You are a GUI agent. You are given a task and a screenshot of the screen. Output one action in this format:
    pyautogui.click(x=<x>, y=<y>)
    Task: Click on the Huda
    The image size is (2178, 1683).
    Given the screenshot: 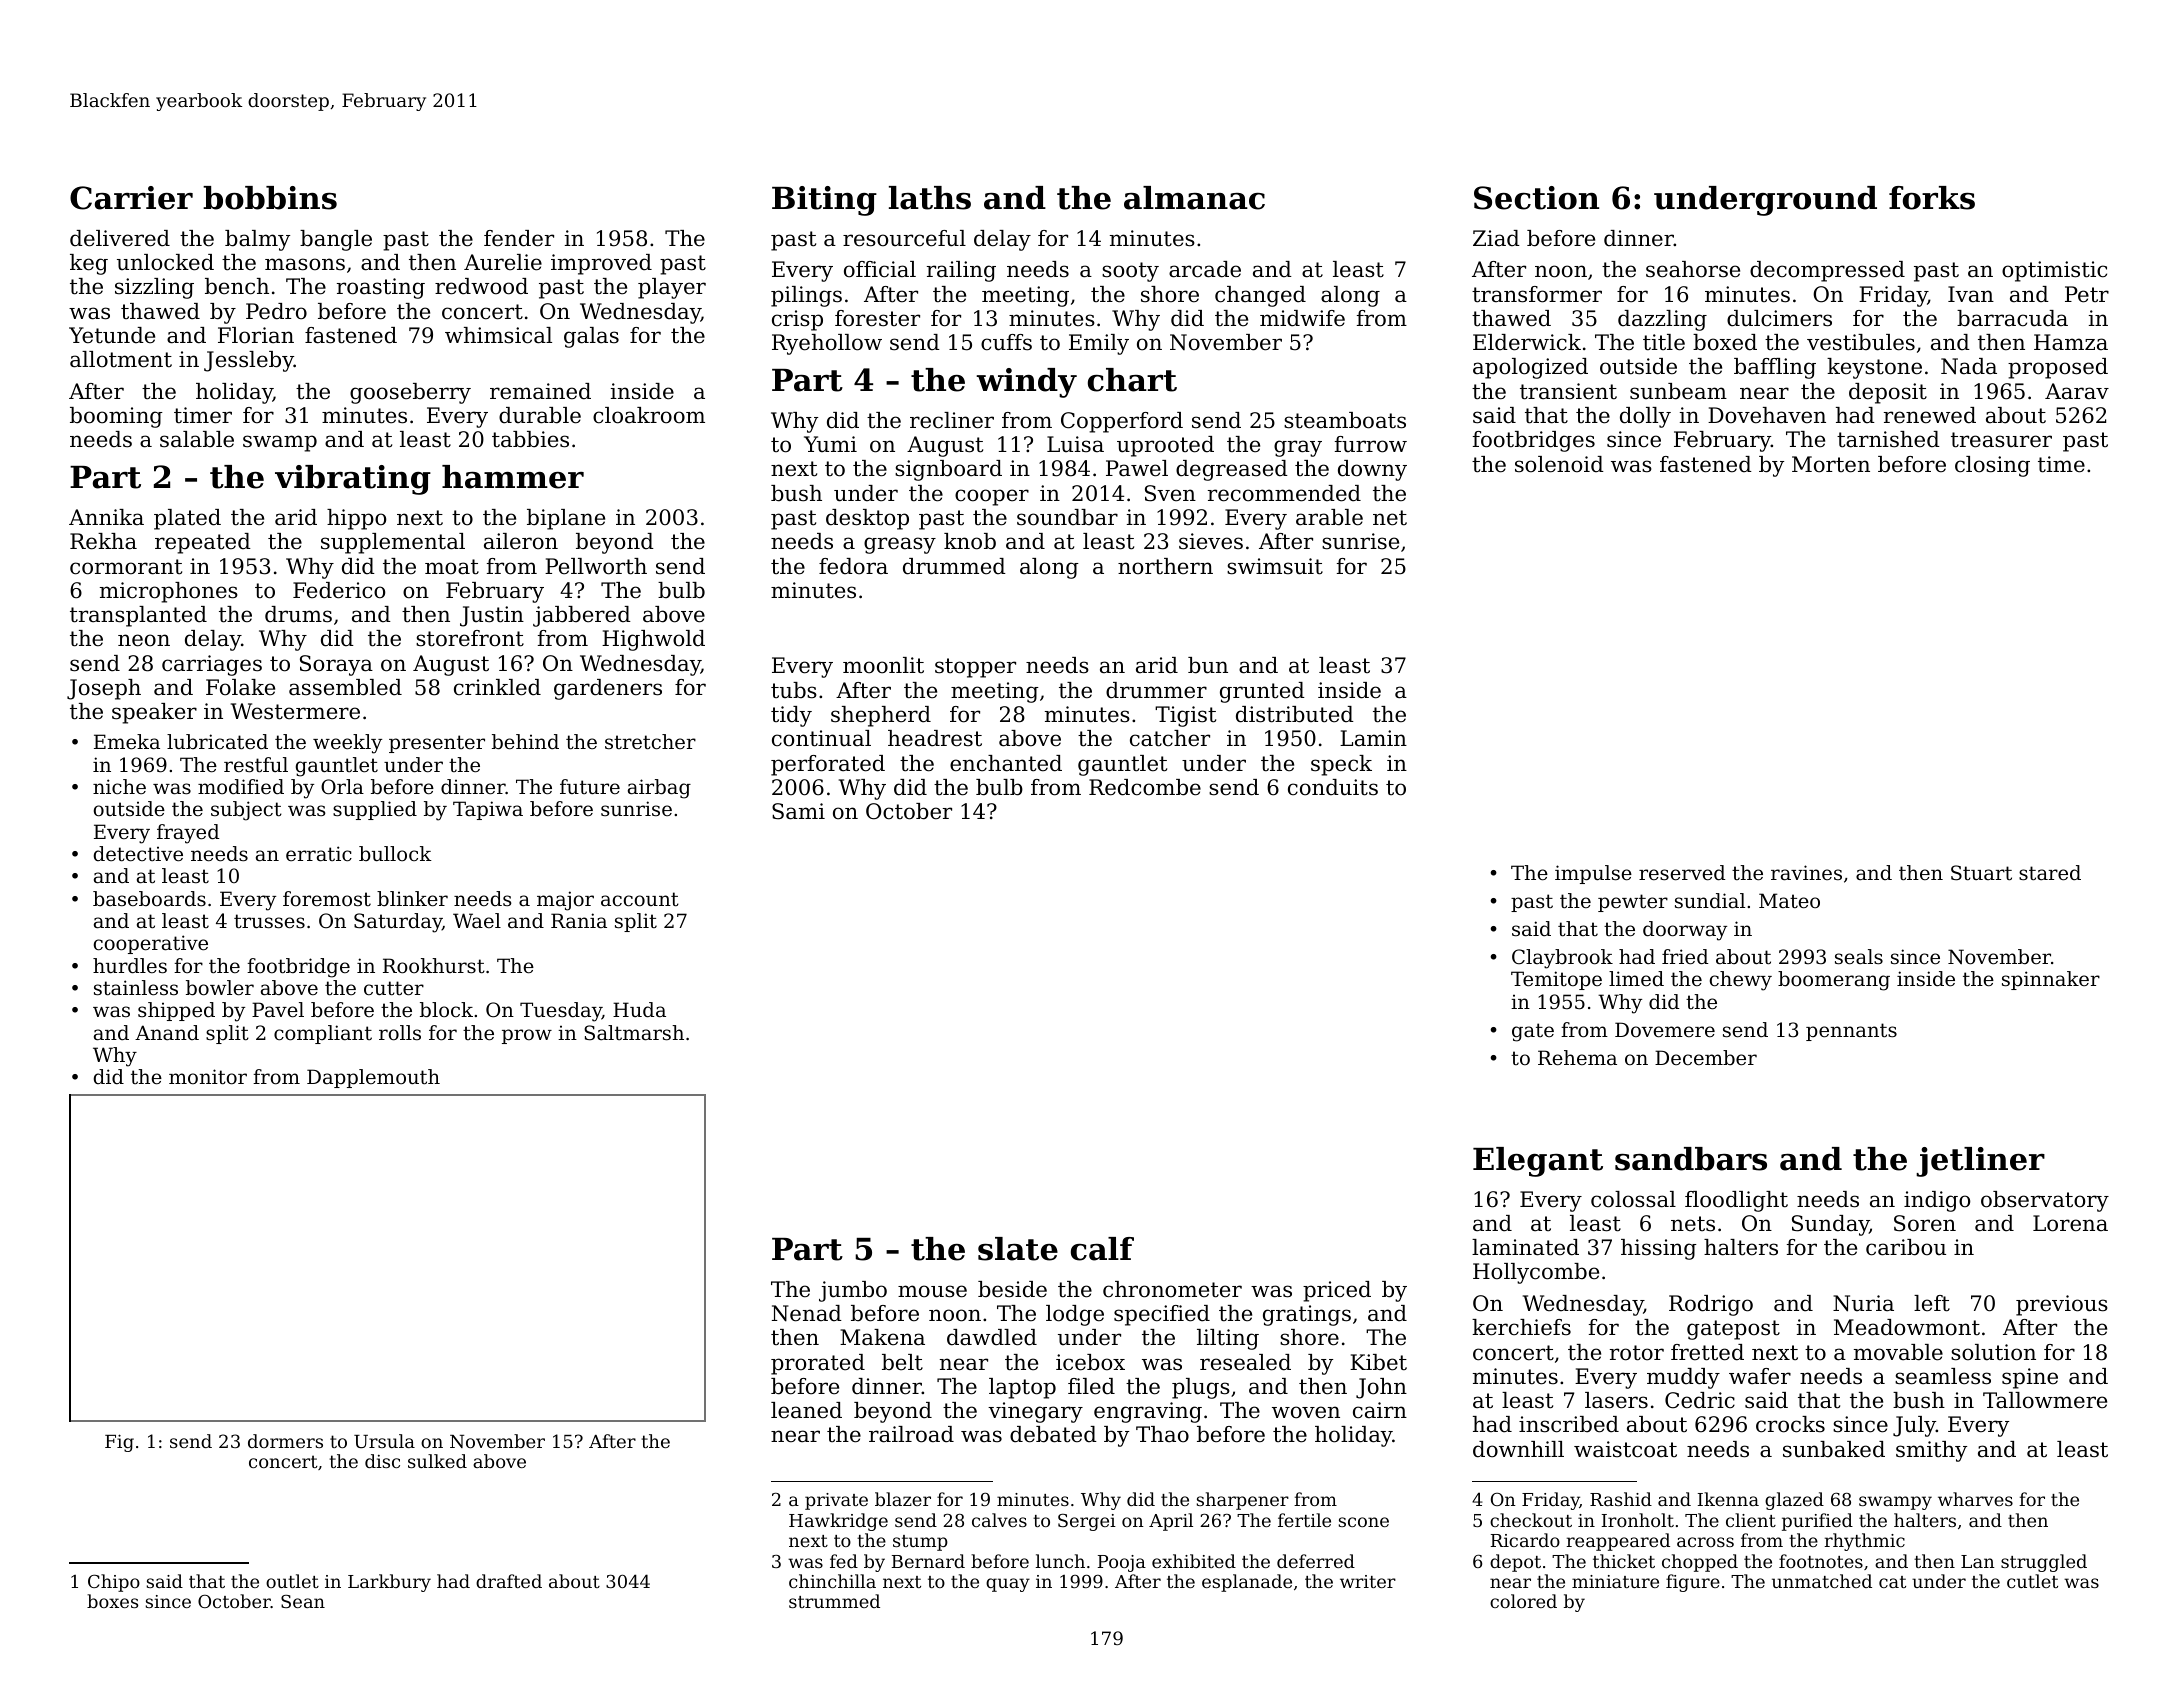 What is the action you would take?
    pyautogui.click(x=639, y=1010)
